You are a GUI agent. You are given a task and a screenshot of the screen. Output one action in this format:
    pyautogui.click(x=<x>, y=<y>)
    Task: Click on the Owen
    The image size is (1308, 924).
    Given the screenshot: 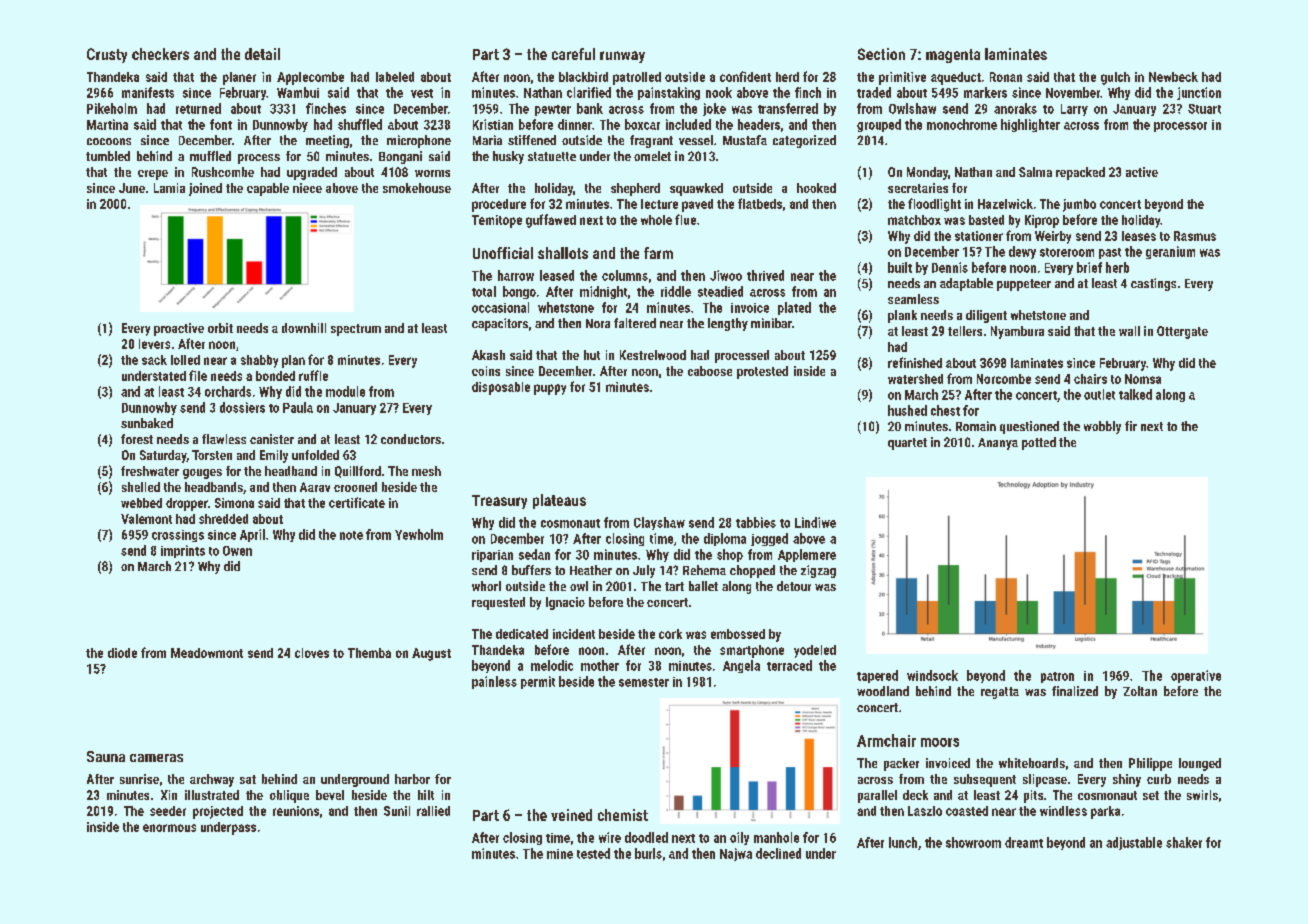 What is the action you would take?
    pyautogui.click(x=237, y=551)
